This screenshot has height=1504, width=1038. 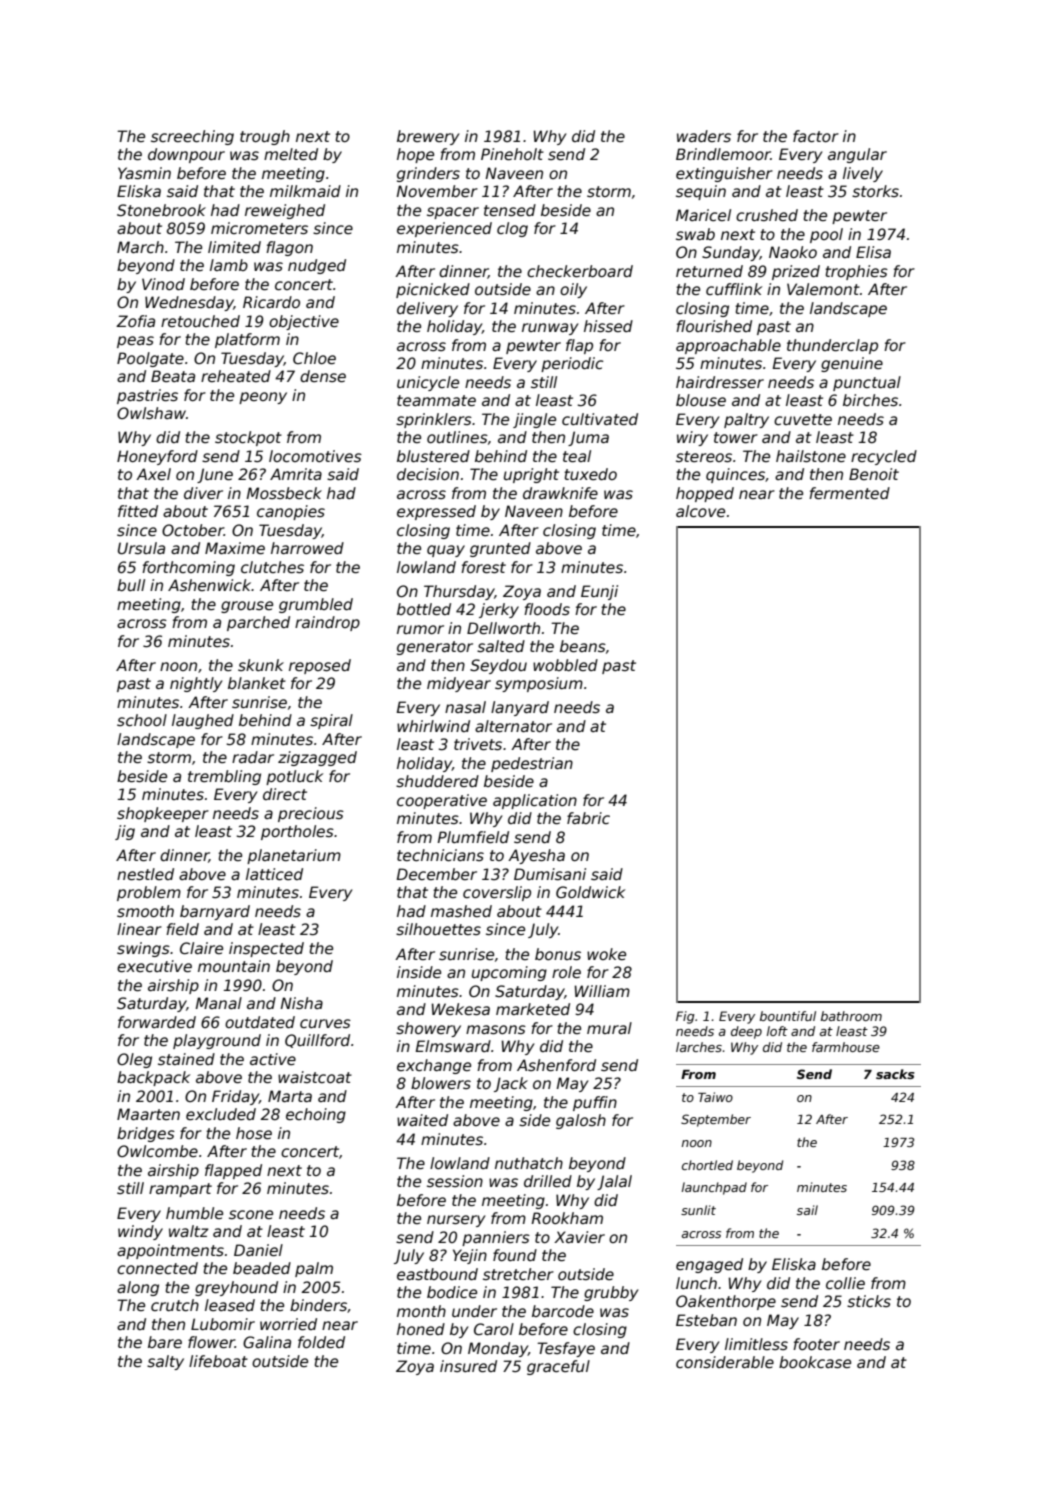 I want to click on lamb, so click(x=229, y=265).
